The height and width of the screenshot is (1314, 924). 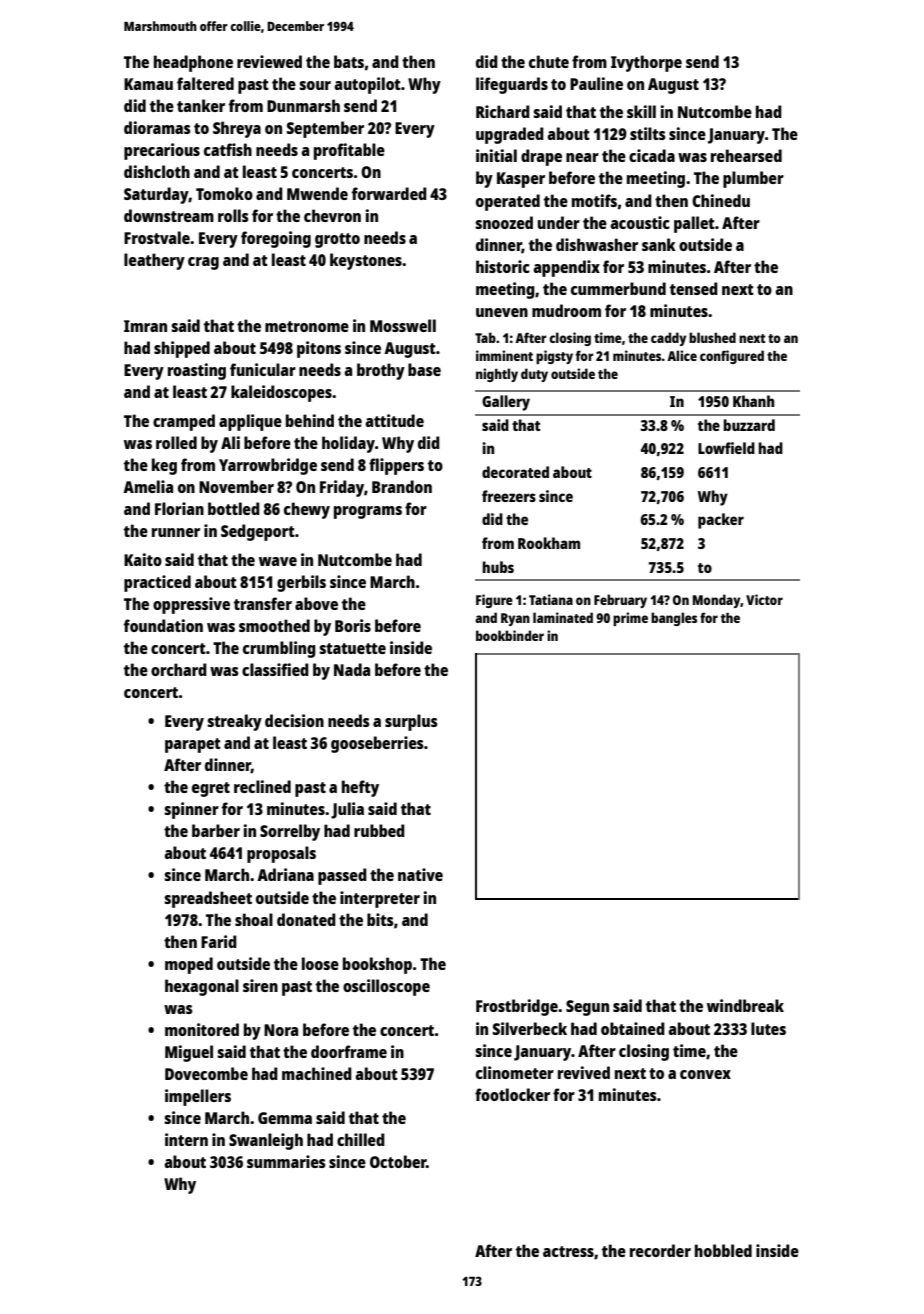 I want to click on intern, so click(x=186, y=1139).
